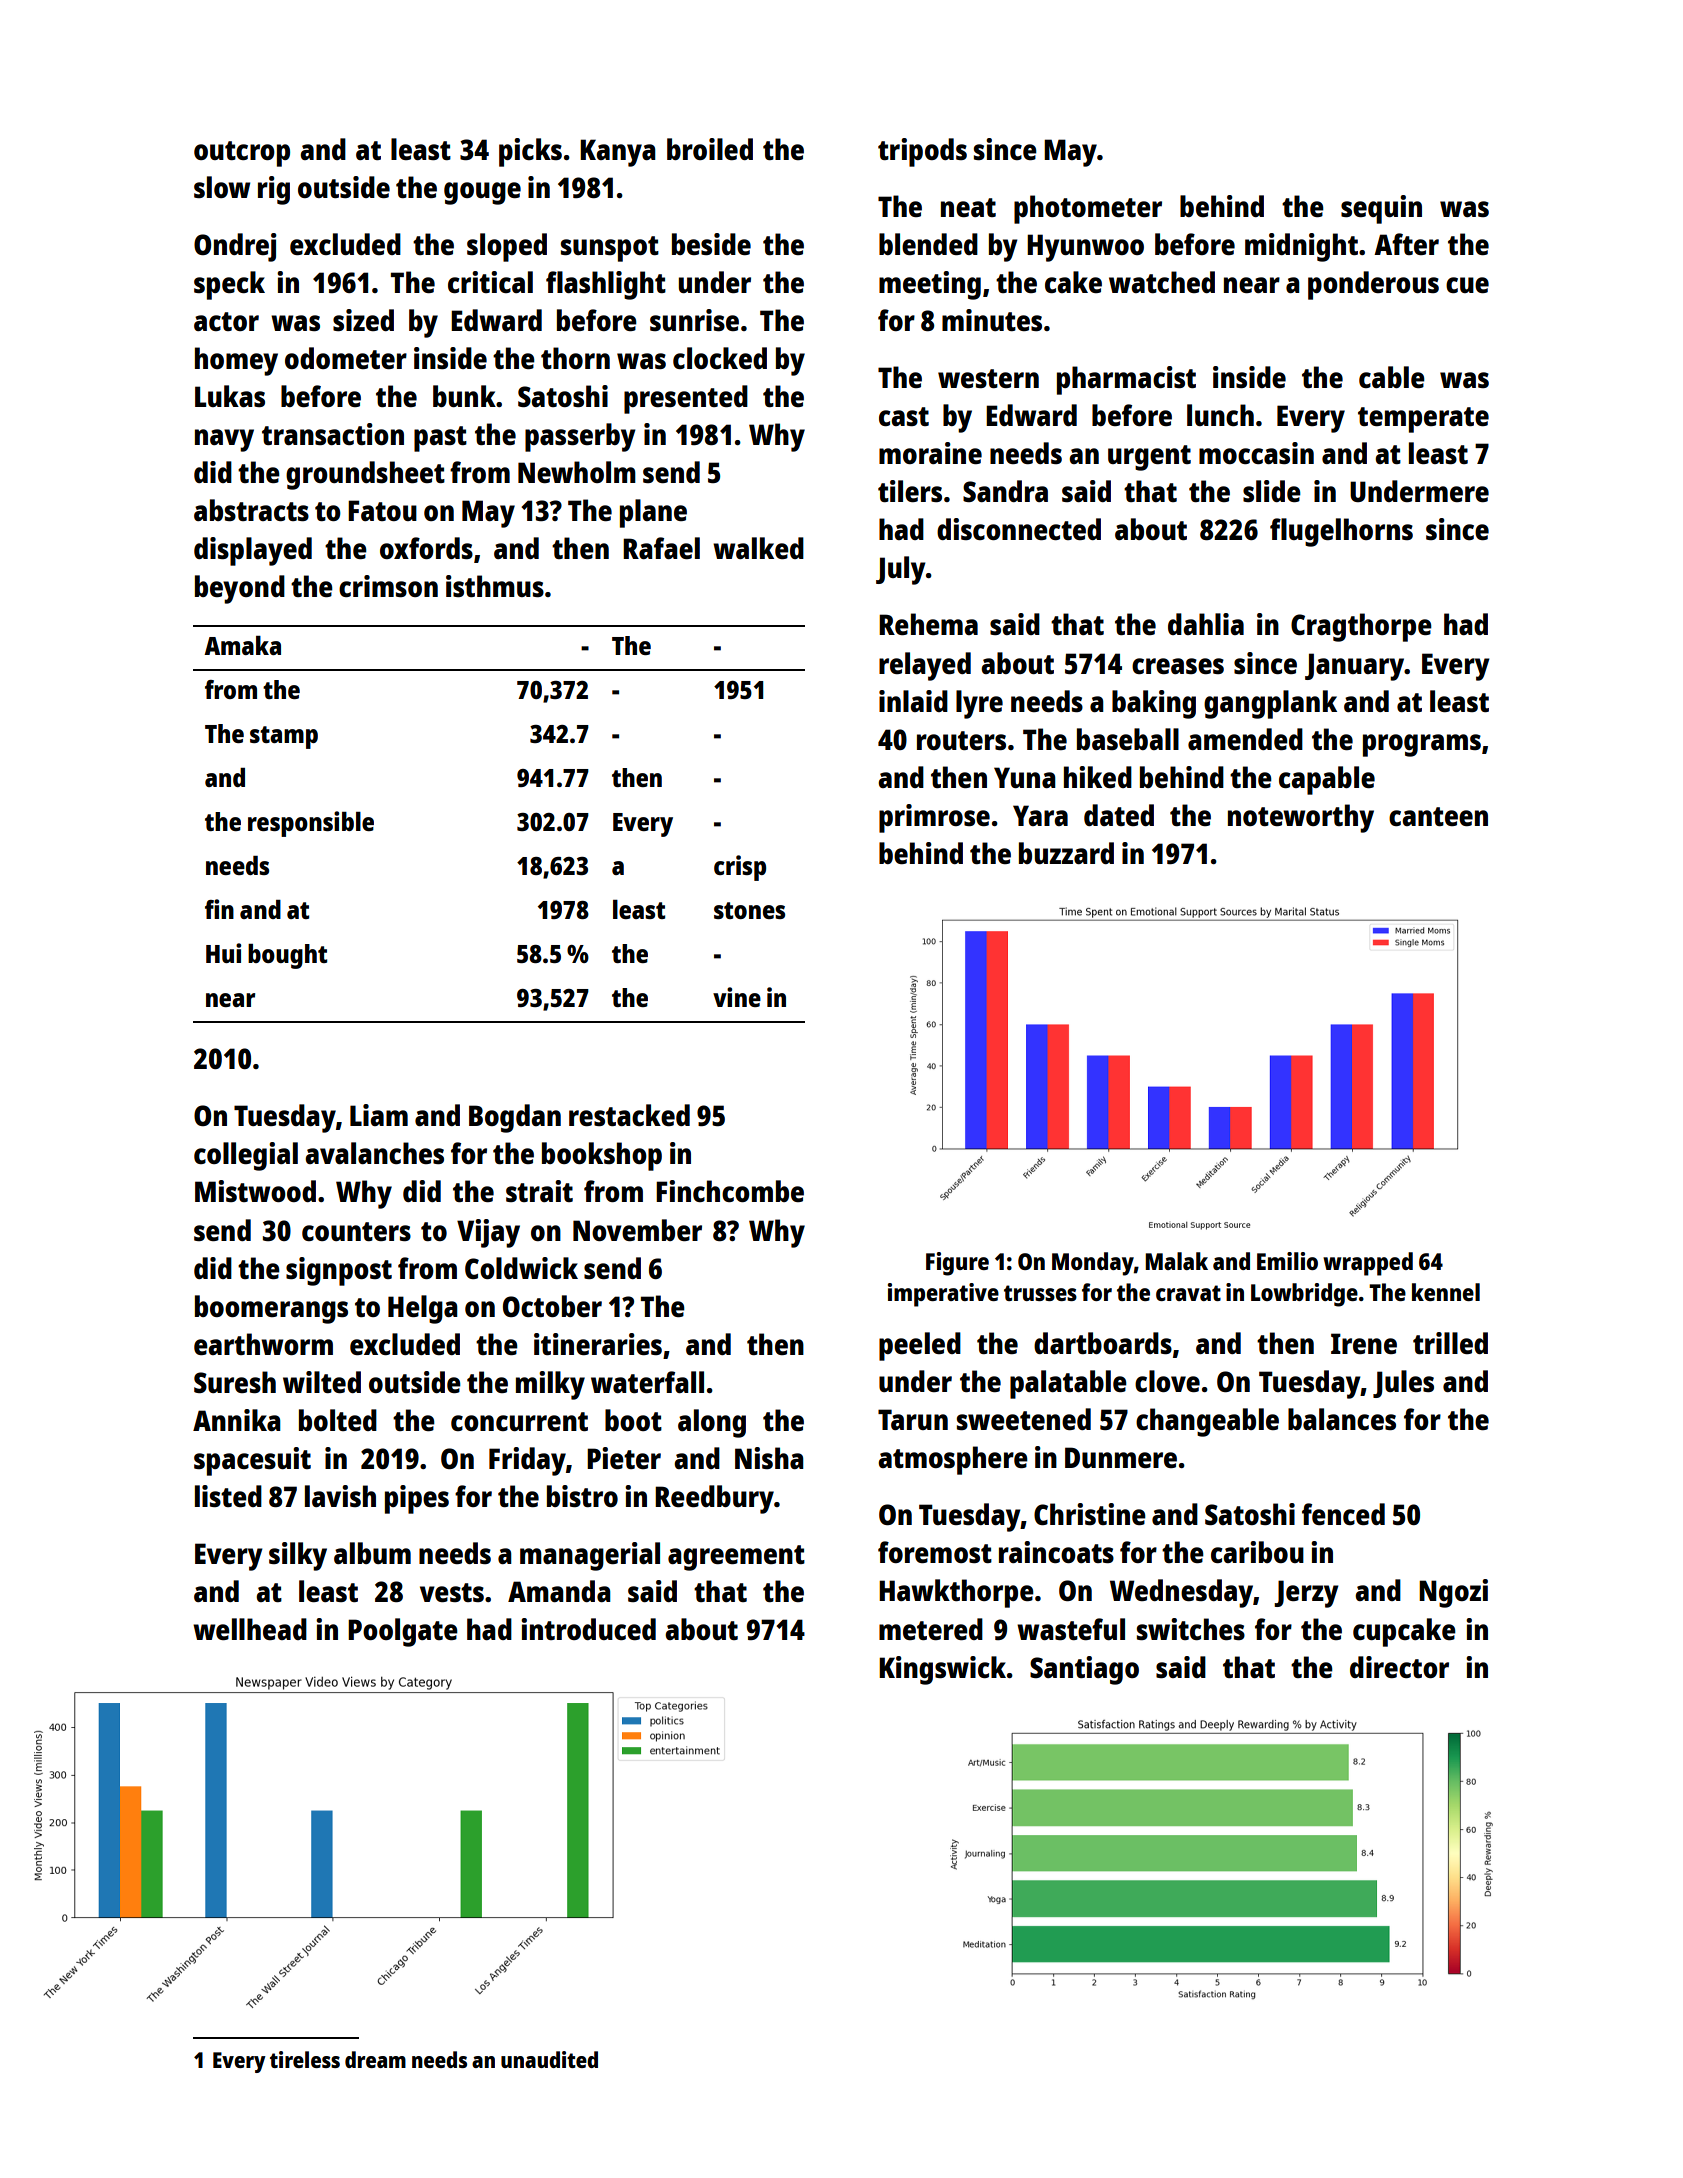  Describe the element at coordinates (363, 320) in the image. I see `sized` at that location.
